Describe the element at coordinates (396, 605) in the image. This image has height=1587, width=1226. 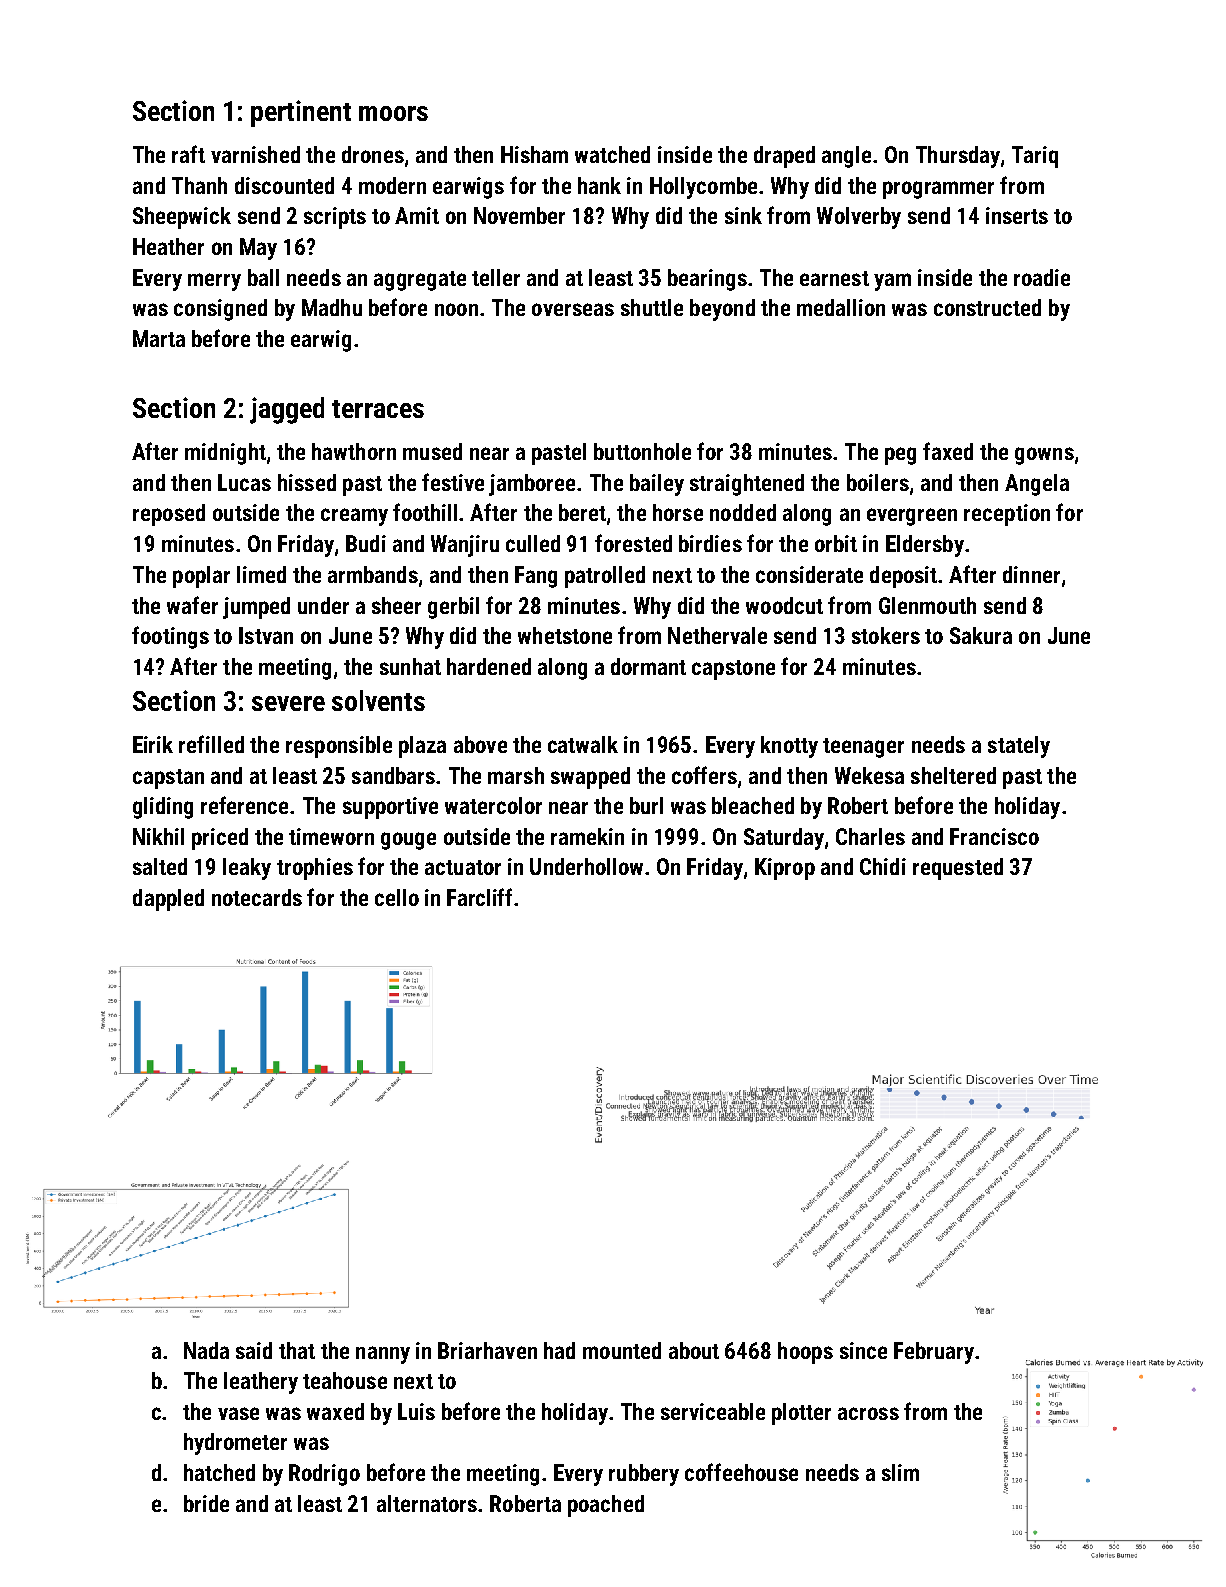
I see `sheer` at that location.
